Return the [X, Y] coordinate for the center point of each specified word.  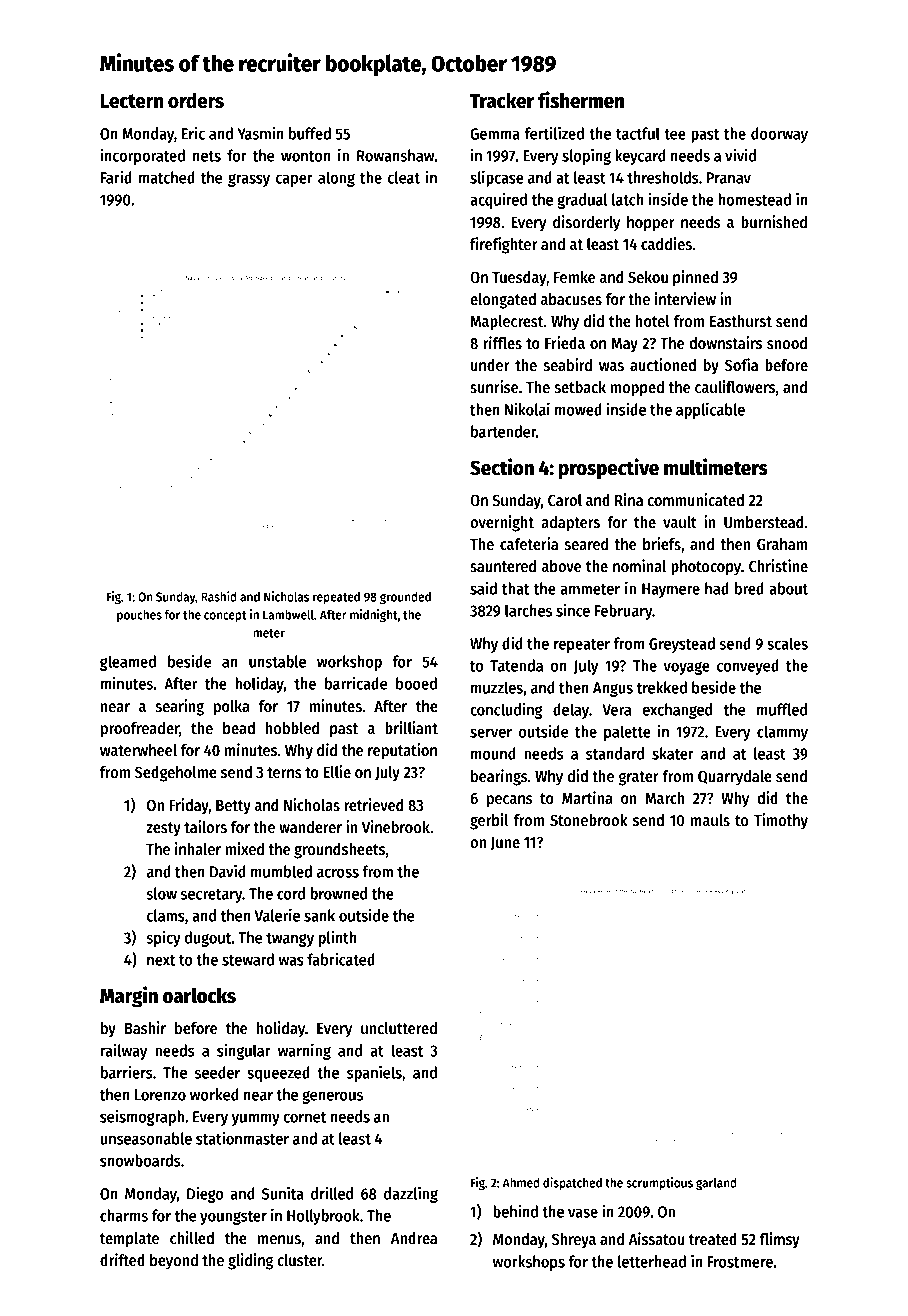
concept [225, 617]
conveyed [748, 667]
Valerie [277, 915]
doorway [779, 135]
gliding [250, 1261]
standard [615, 753]
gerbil [489, 821]
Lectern [131, 101]
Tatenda [516, 665]
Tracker [502, 100]
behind [515, 1211]
